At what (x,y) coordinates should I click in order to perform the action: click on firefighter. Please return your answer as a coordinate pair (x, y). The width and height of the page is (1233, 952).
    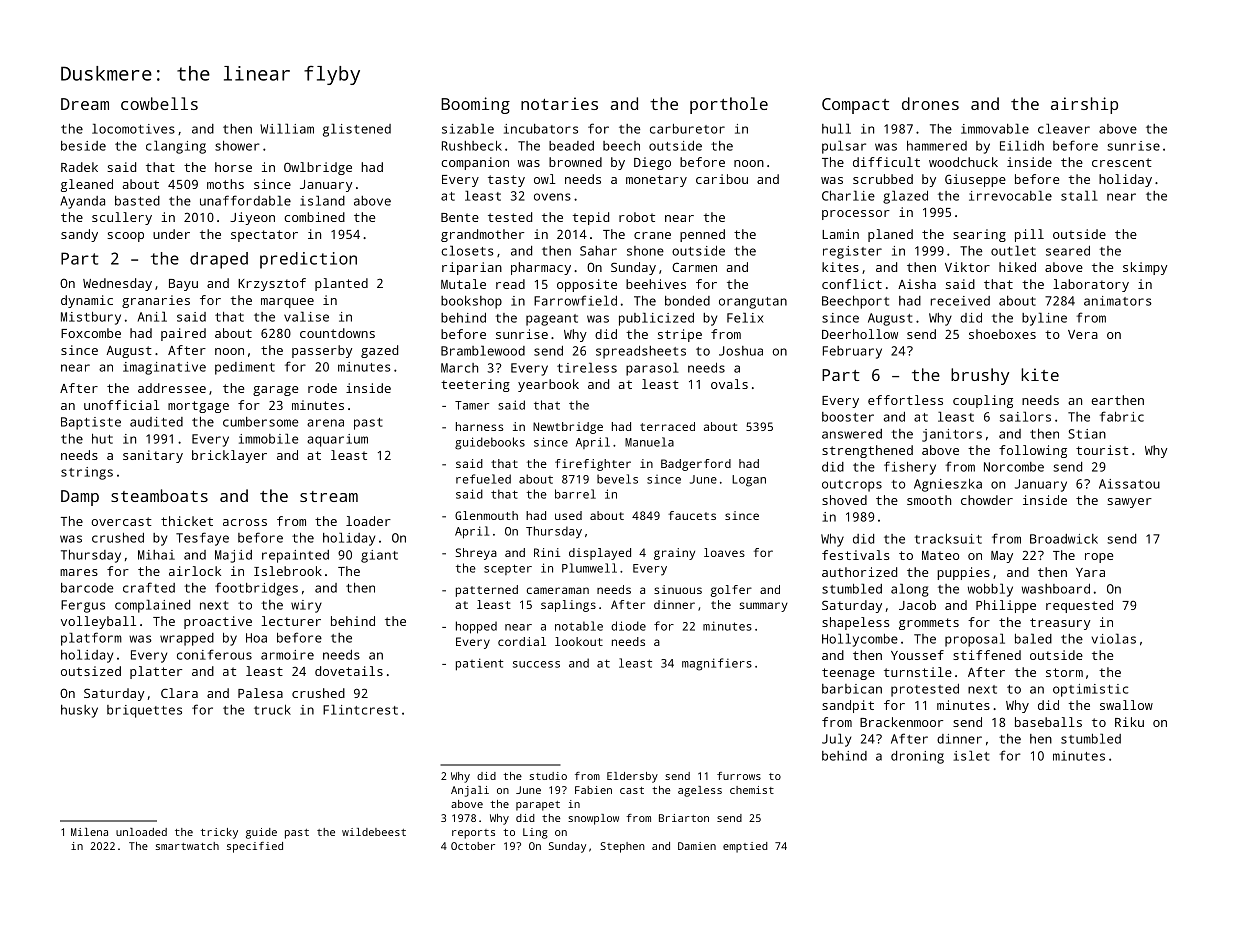
    Looking at the image, I should click on (593, 465).
